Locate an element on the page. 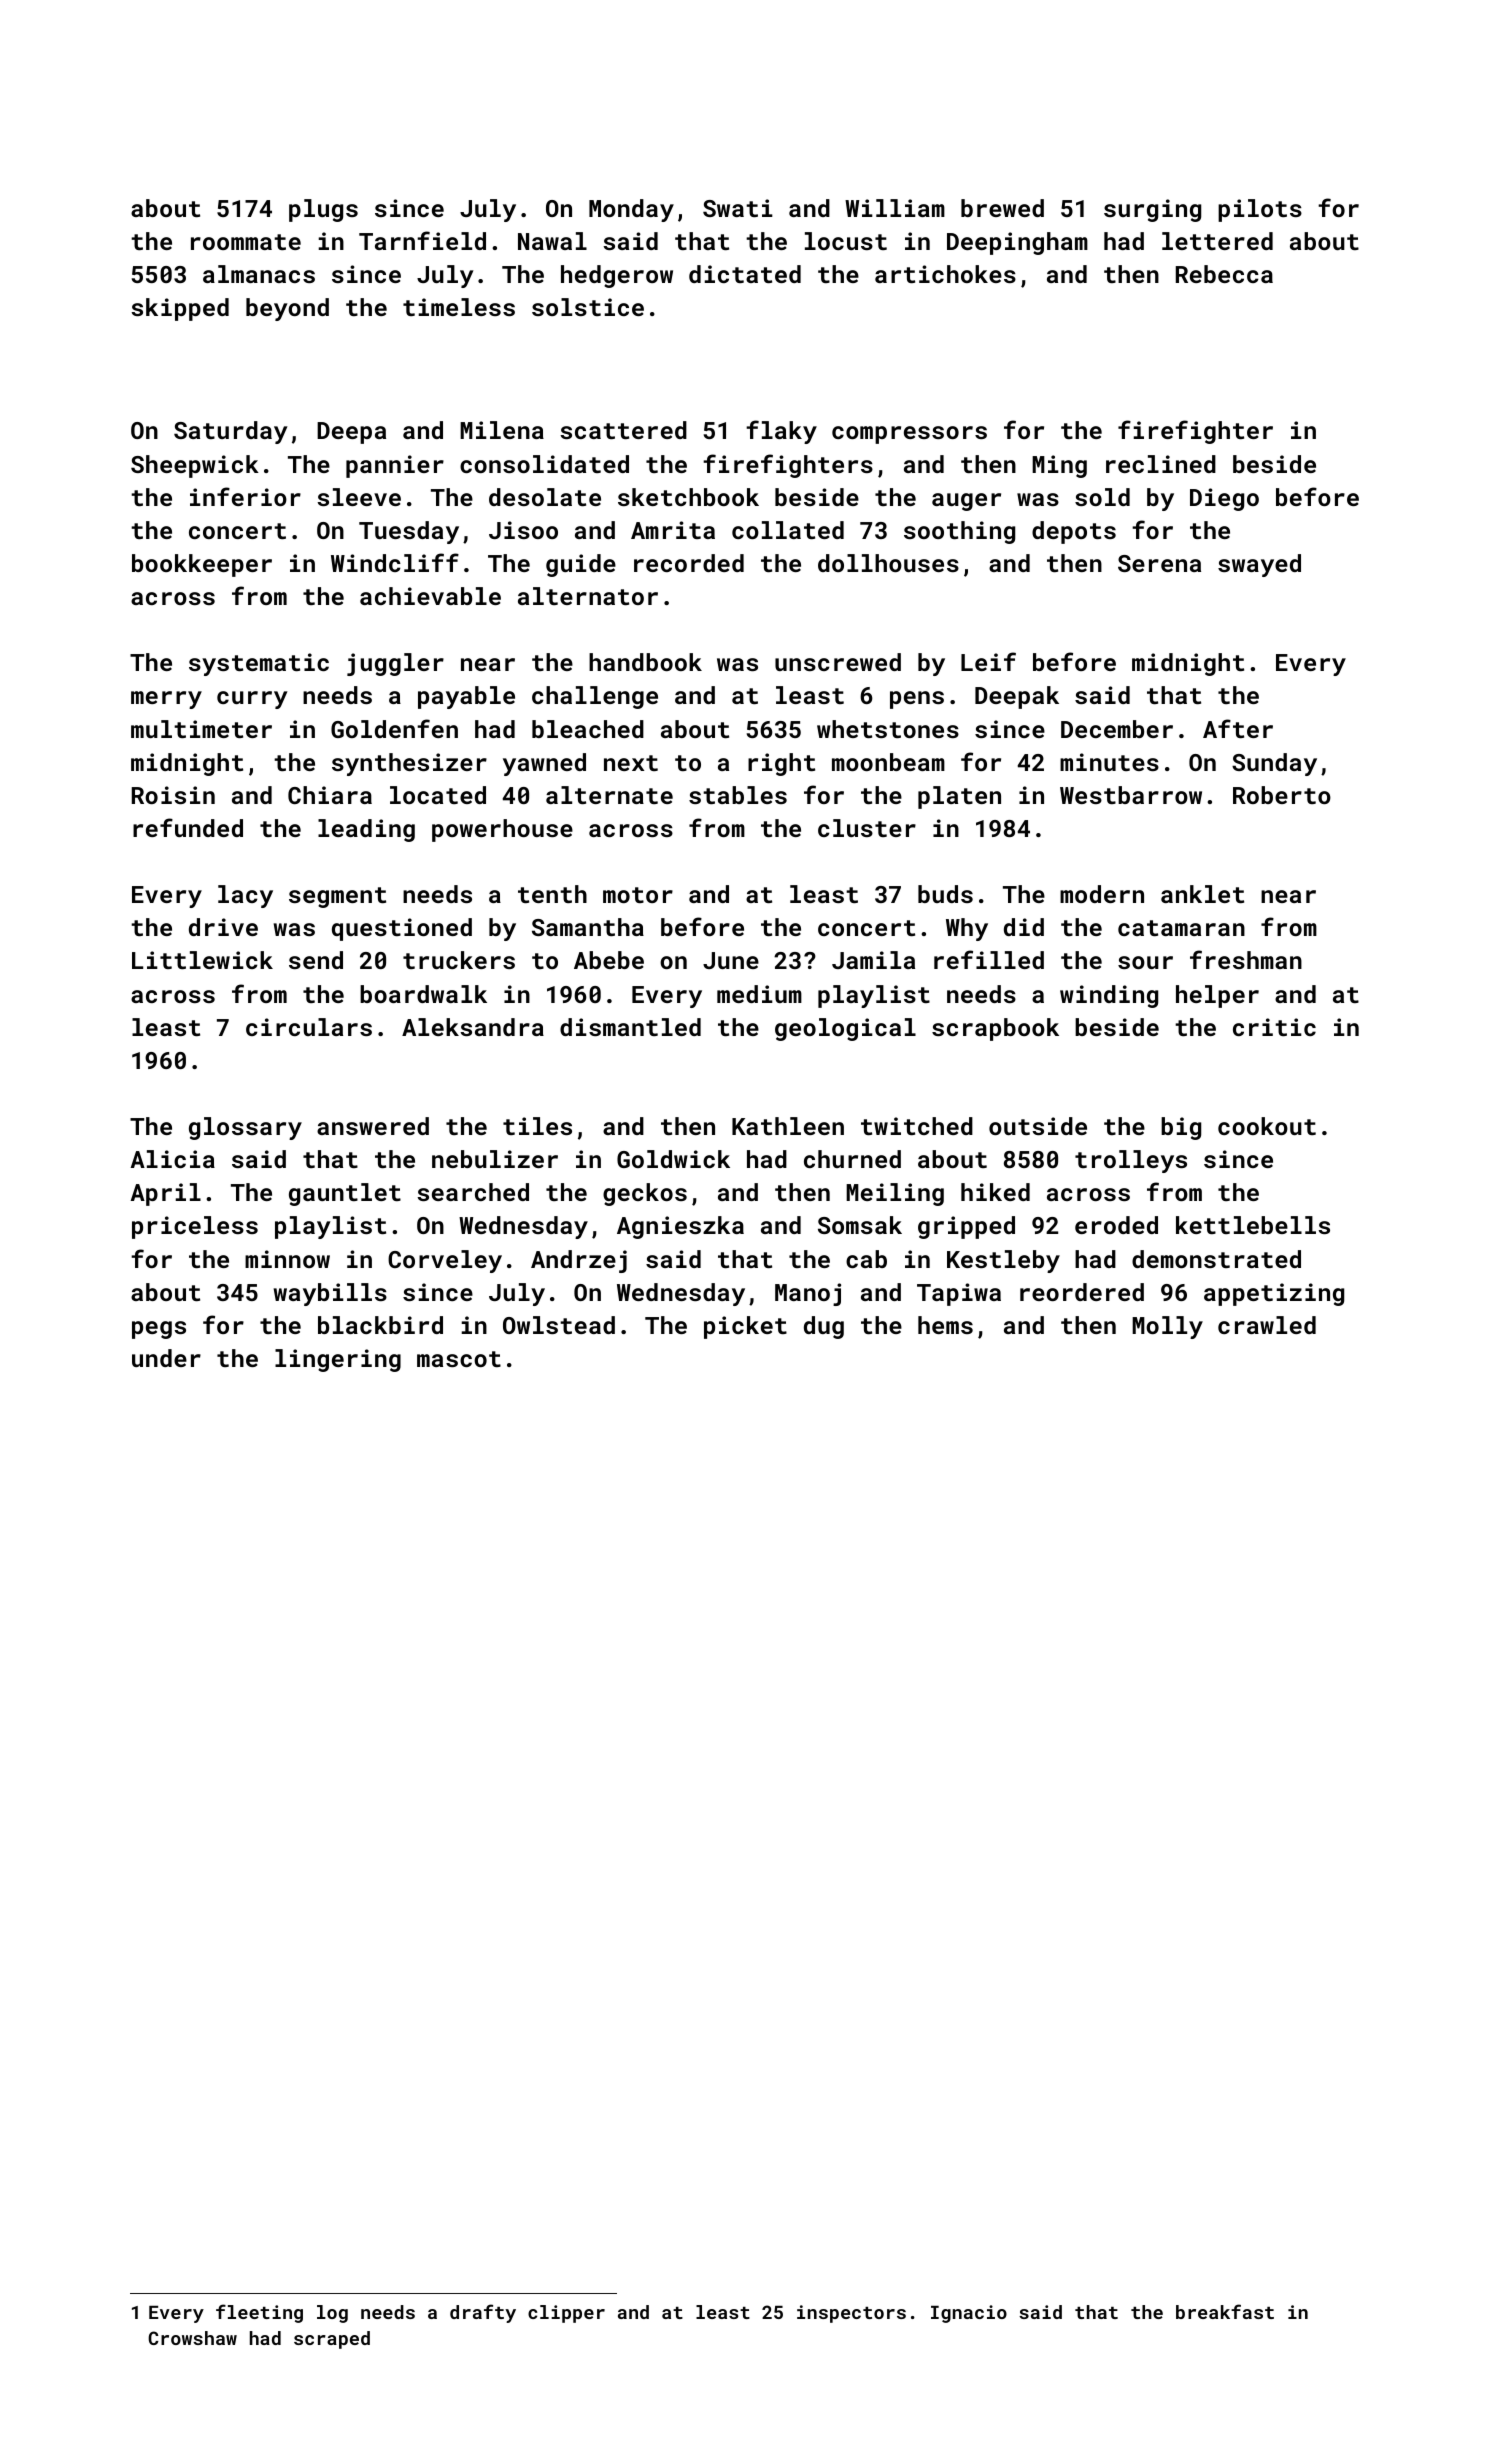  pegs is located at coordinates (159, 1330).
